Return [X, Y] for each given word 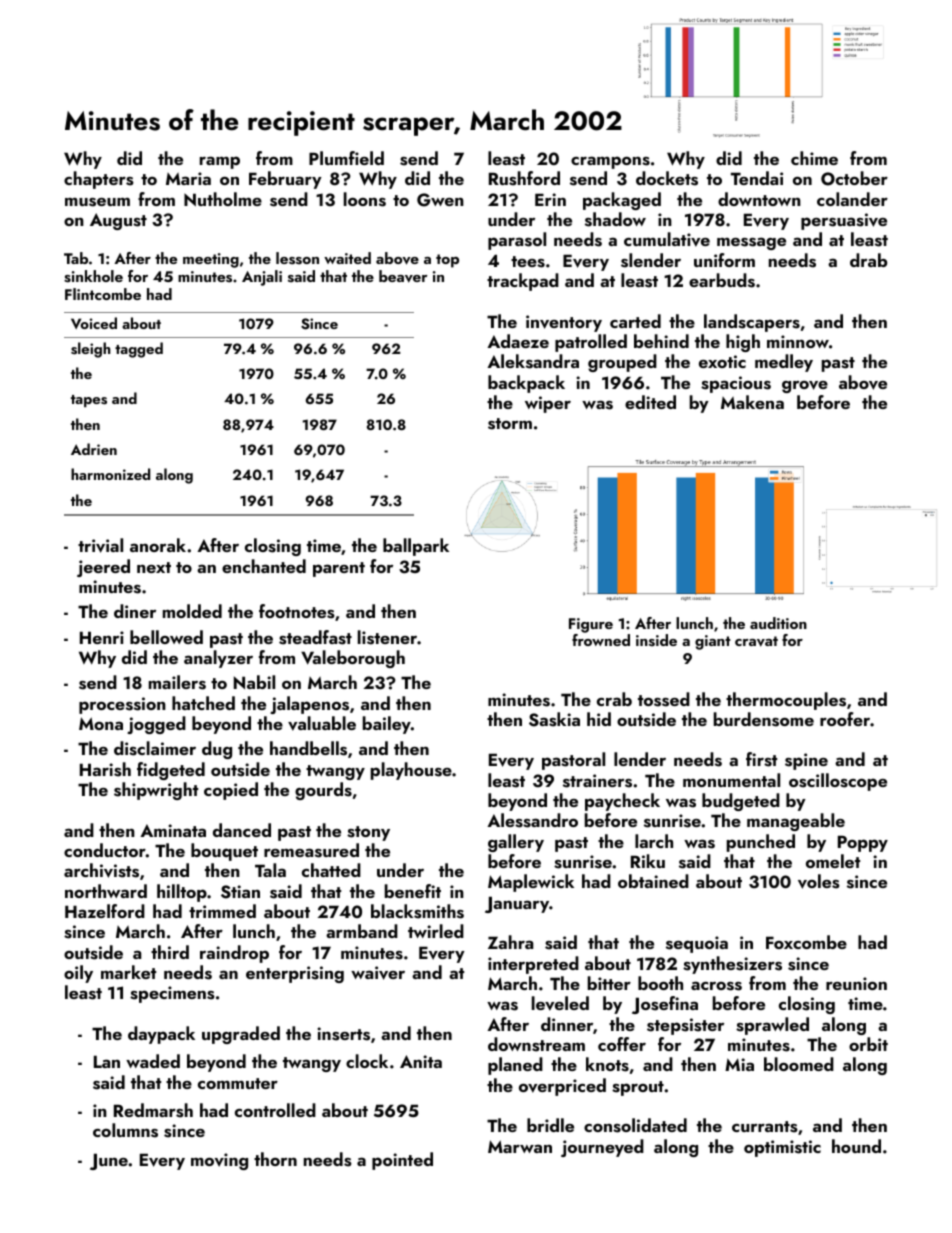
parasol [517, 241]
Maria [188, 178]
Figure [591, 625]
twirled [436, 931]
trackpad [523, 282]
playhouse [411, 771]
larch [654, 841]
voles [819, 881]
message [751, 243]
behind [661, 341]
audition [778, 623]
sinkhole [93, 276]
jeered [103, 568]
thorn [275, 1159]
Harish [105, 769]
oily [78, 974]
